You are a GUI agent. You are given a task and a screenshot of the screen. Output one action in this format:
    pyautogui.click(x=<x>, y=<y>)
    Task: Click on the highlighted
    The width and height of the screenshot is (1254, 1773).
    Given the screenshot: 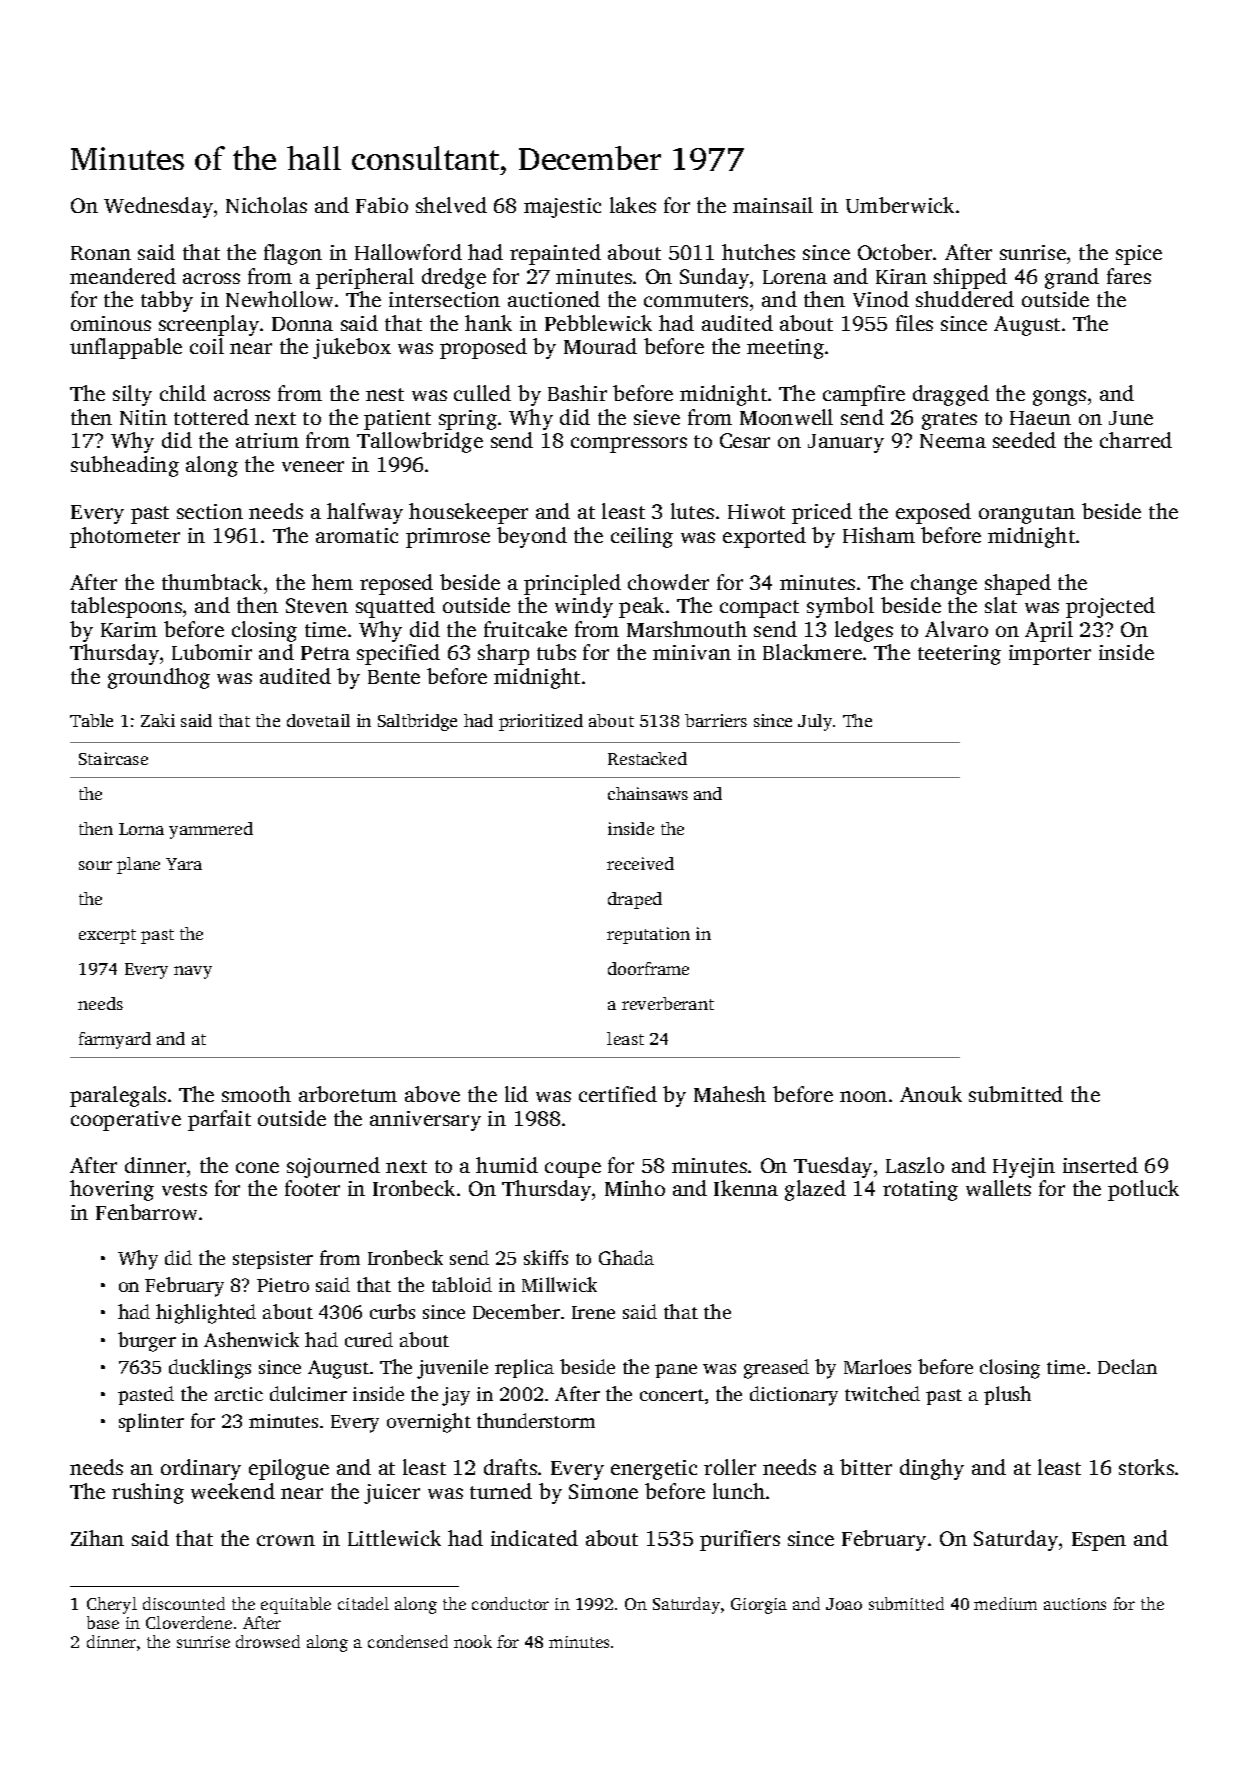 What is the action you would take?
    pyautogui.click(x=206, y=1314)
